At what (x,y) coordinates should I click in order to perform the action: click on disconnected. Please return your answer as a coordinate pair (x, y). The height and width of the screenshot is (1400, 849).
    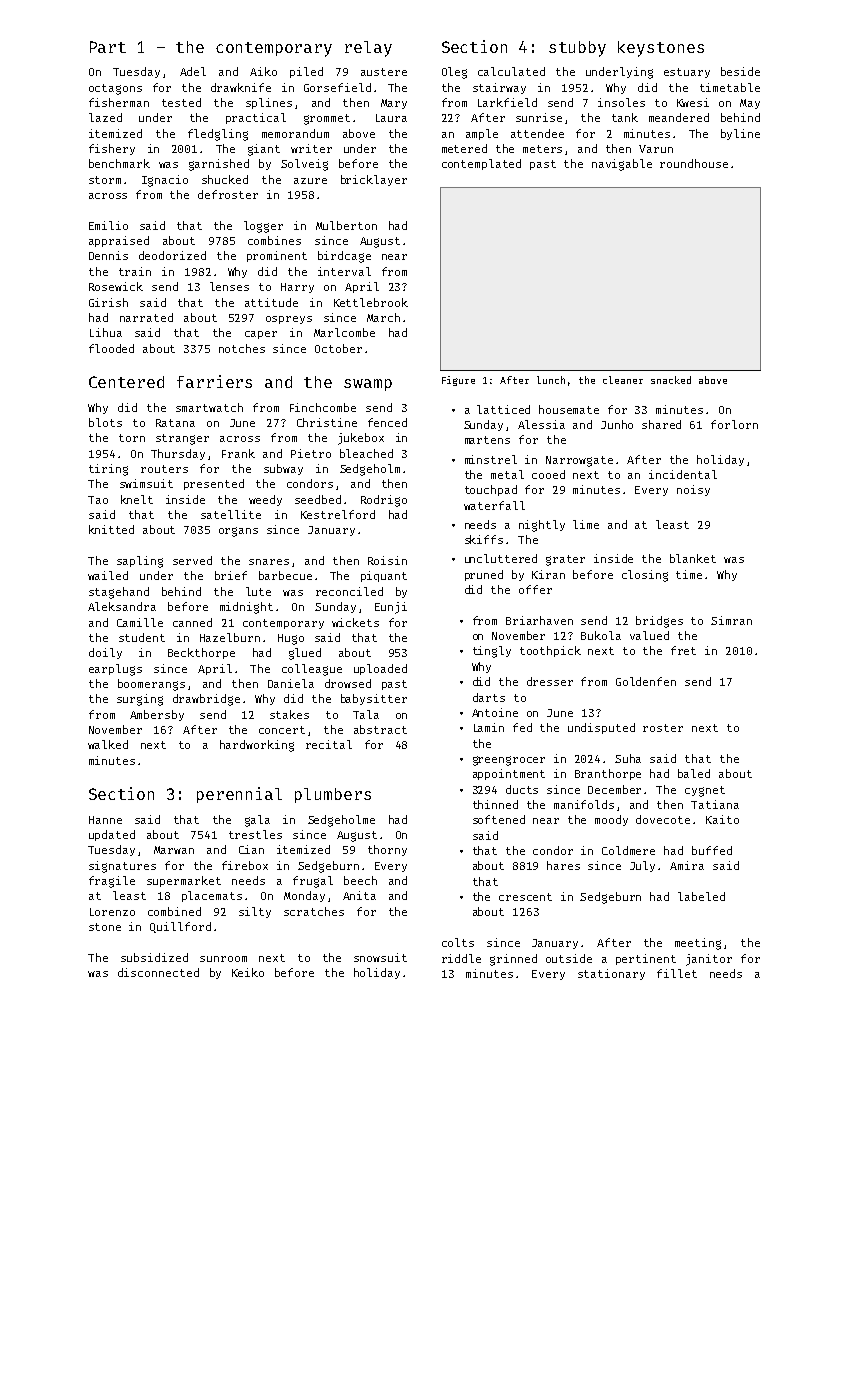
    Looking at the image, I should click on (158, 972).
